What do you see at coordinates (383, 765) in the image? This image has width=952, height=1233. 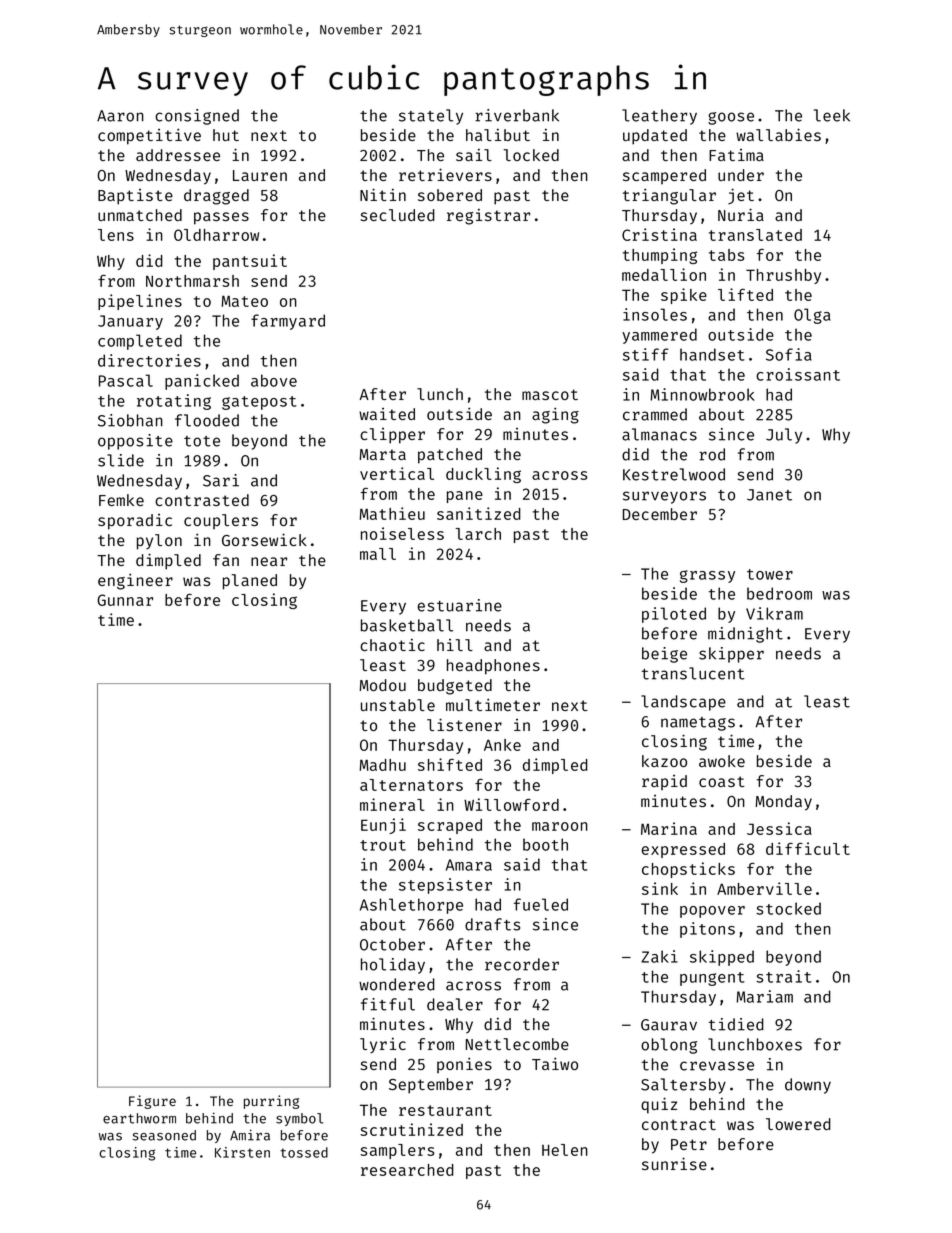 I see `Madhu` at bounding box center [383, 765].
